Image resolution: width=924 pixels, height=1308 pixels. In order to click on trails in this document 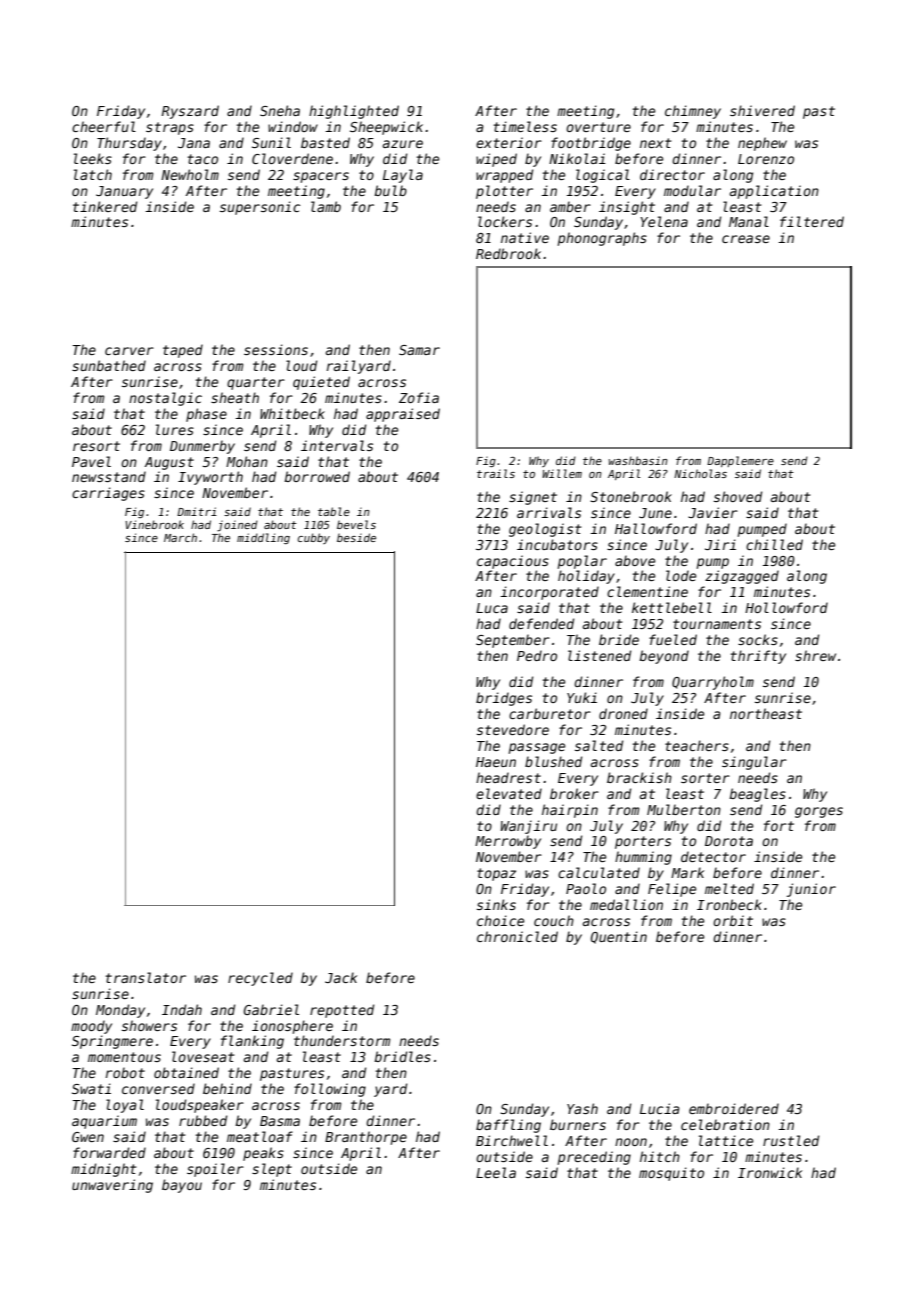, I will do `click(496, 473)`.
